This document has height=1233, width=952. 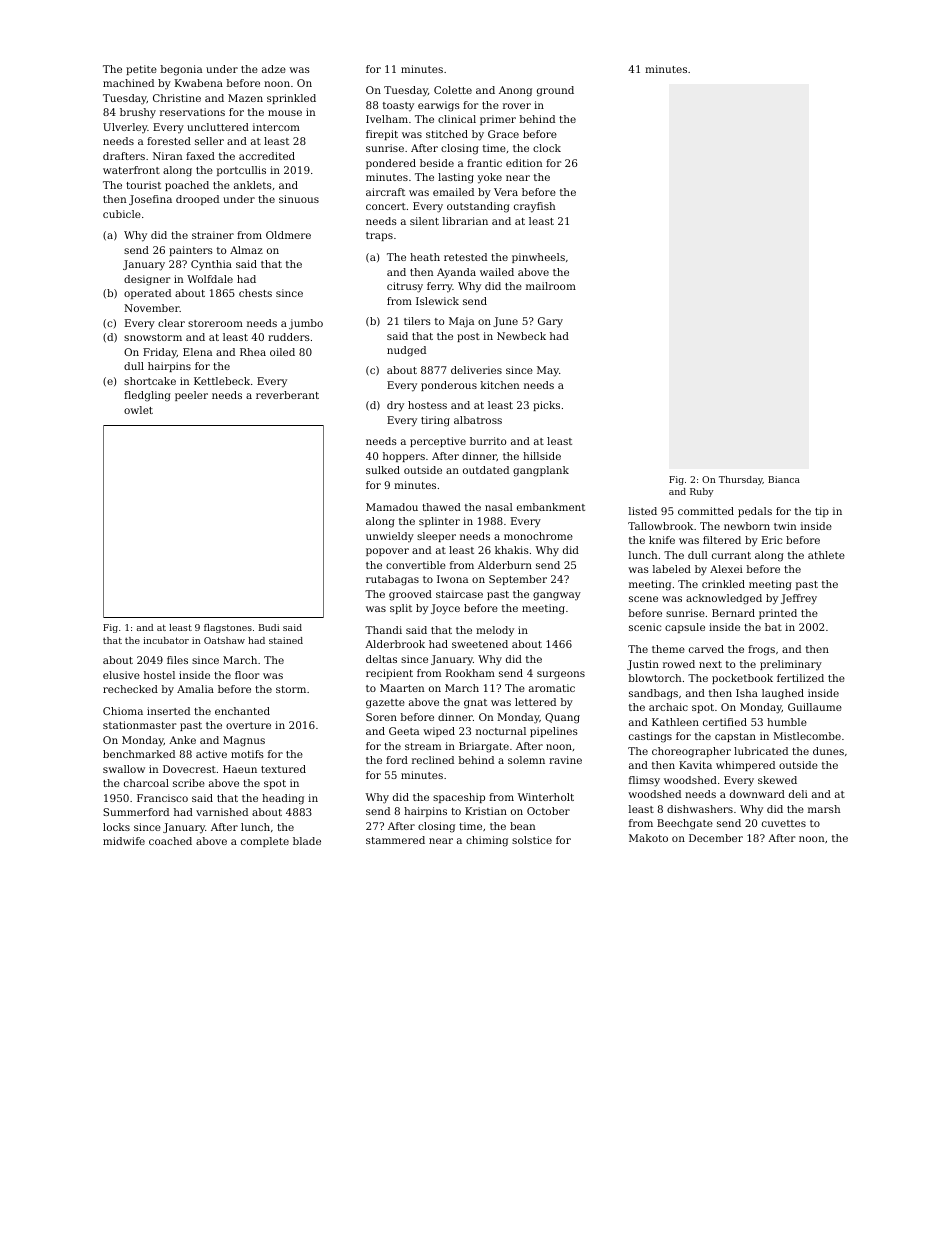 I want to click on choreographer, so click(x=691, y=752).
